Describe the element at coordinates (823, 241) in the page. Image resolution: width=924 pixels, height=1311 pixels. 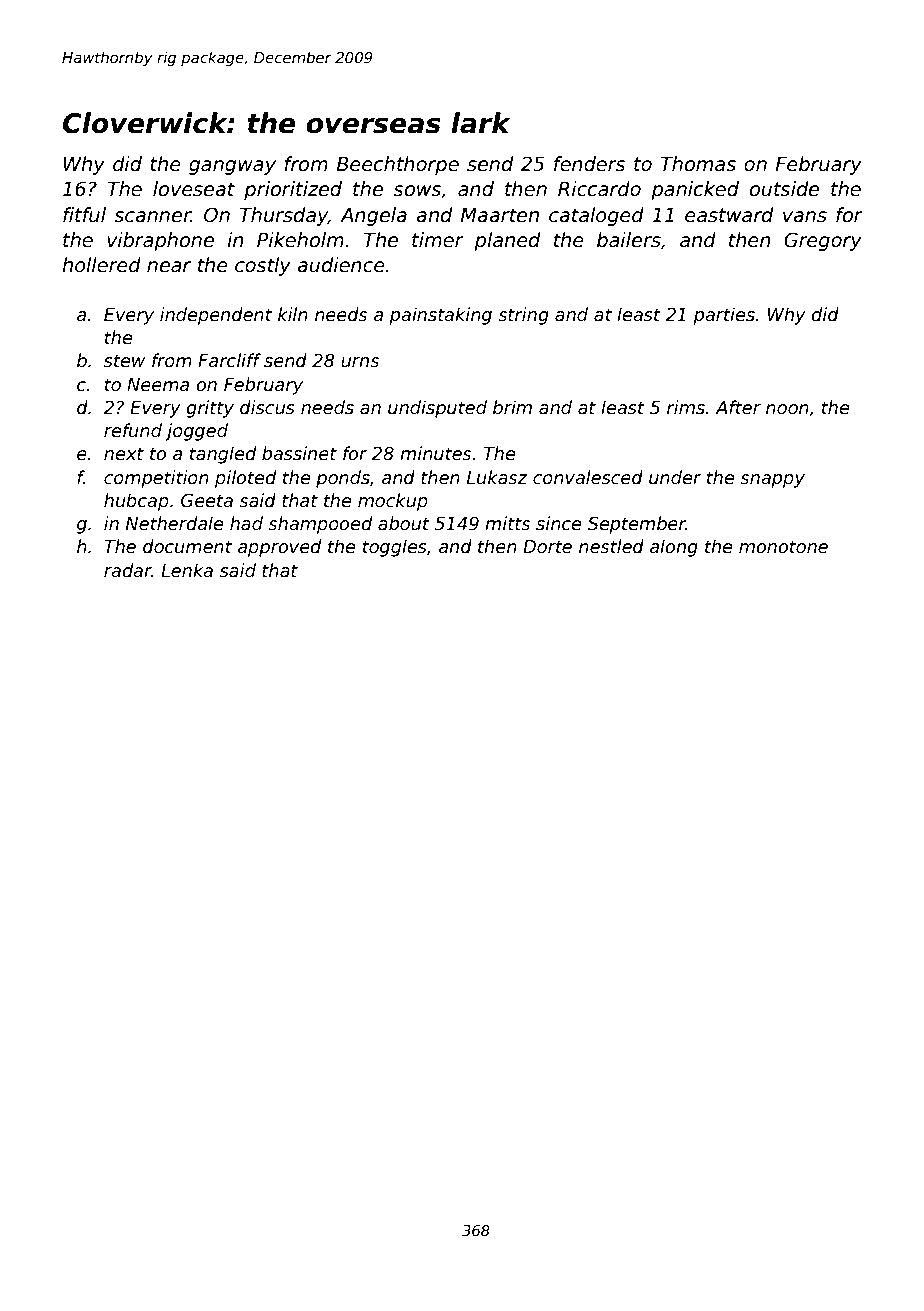
I see `Gregory` at that location.
